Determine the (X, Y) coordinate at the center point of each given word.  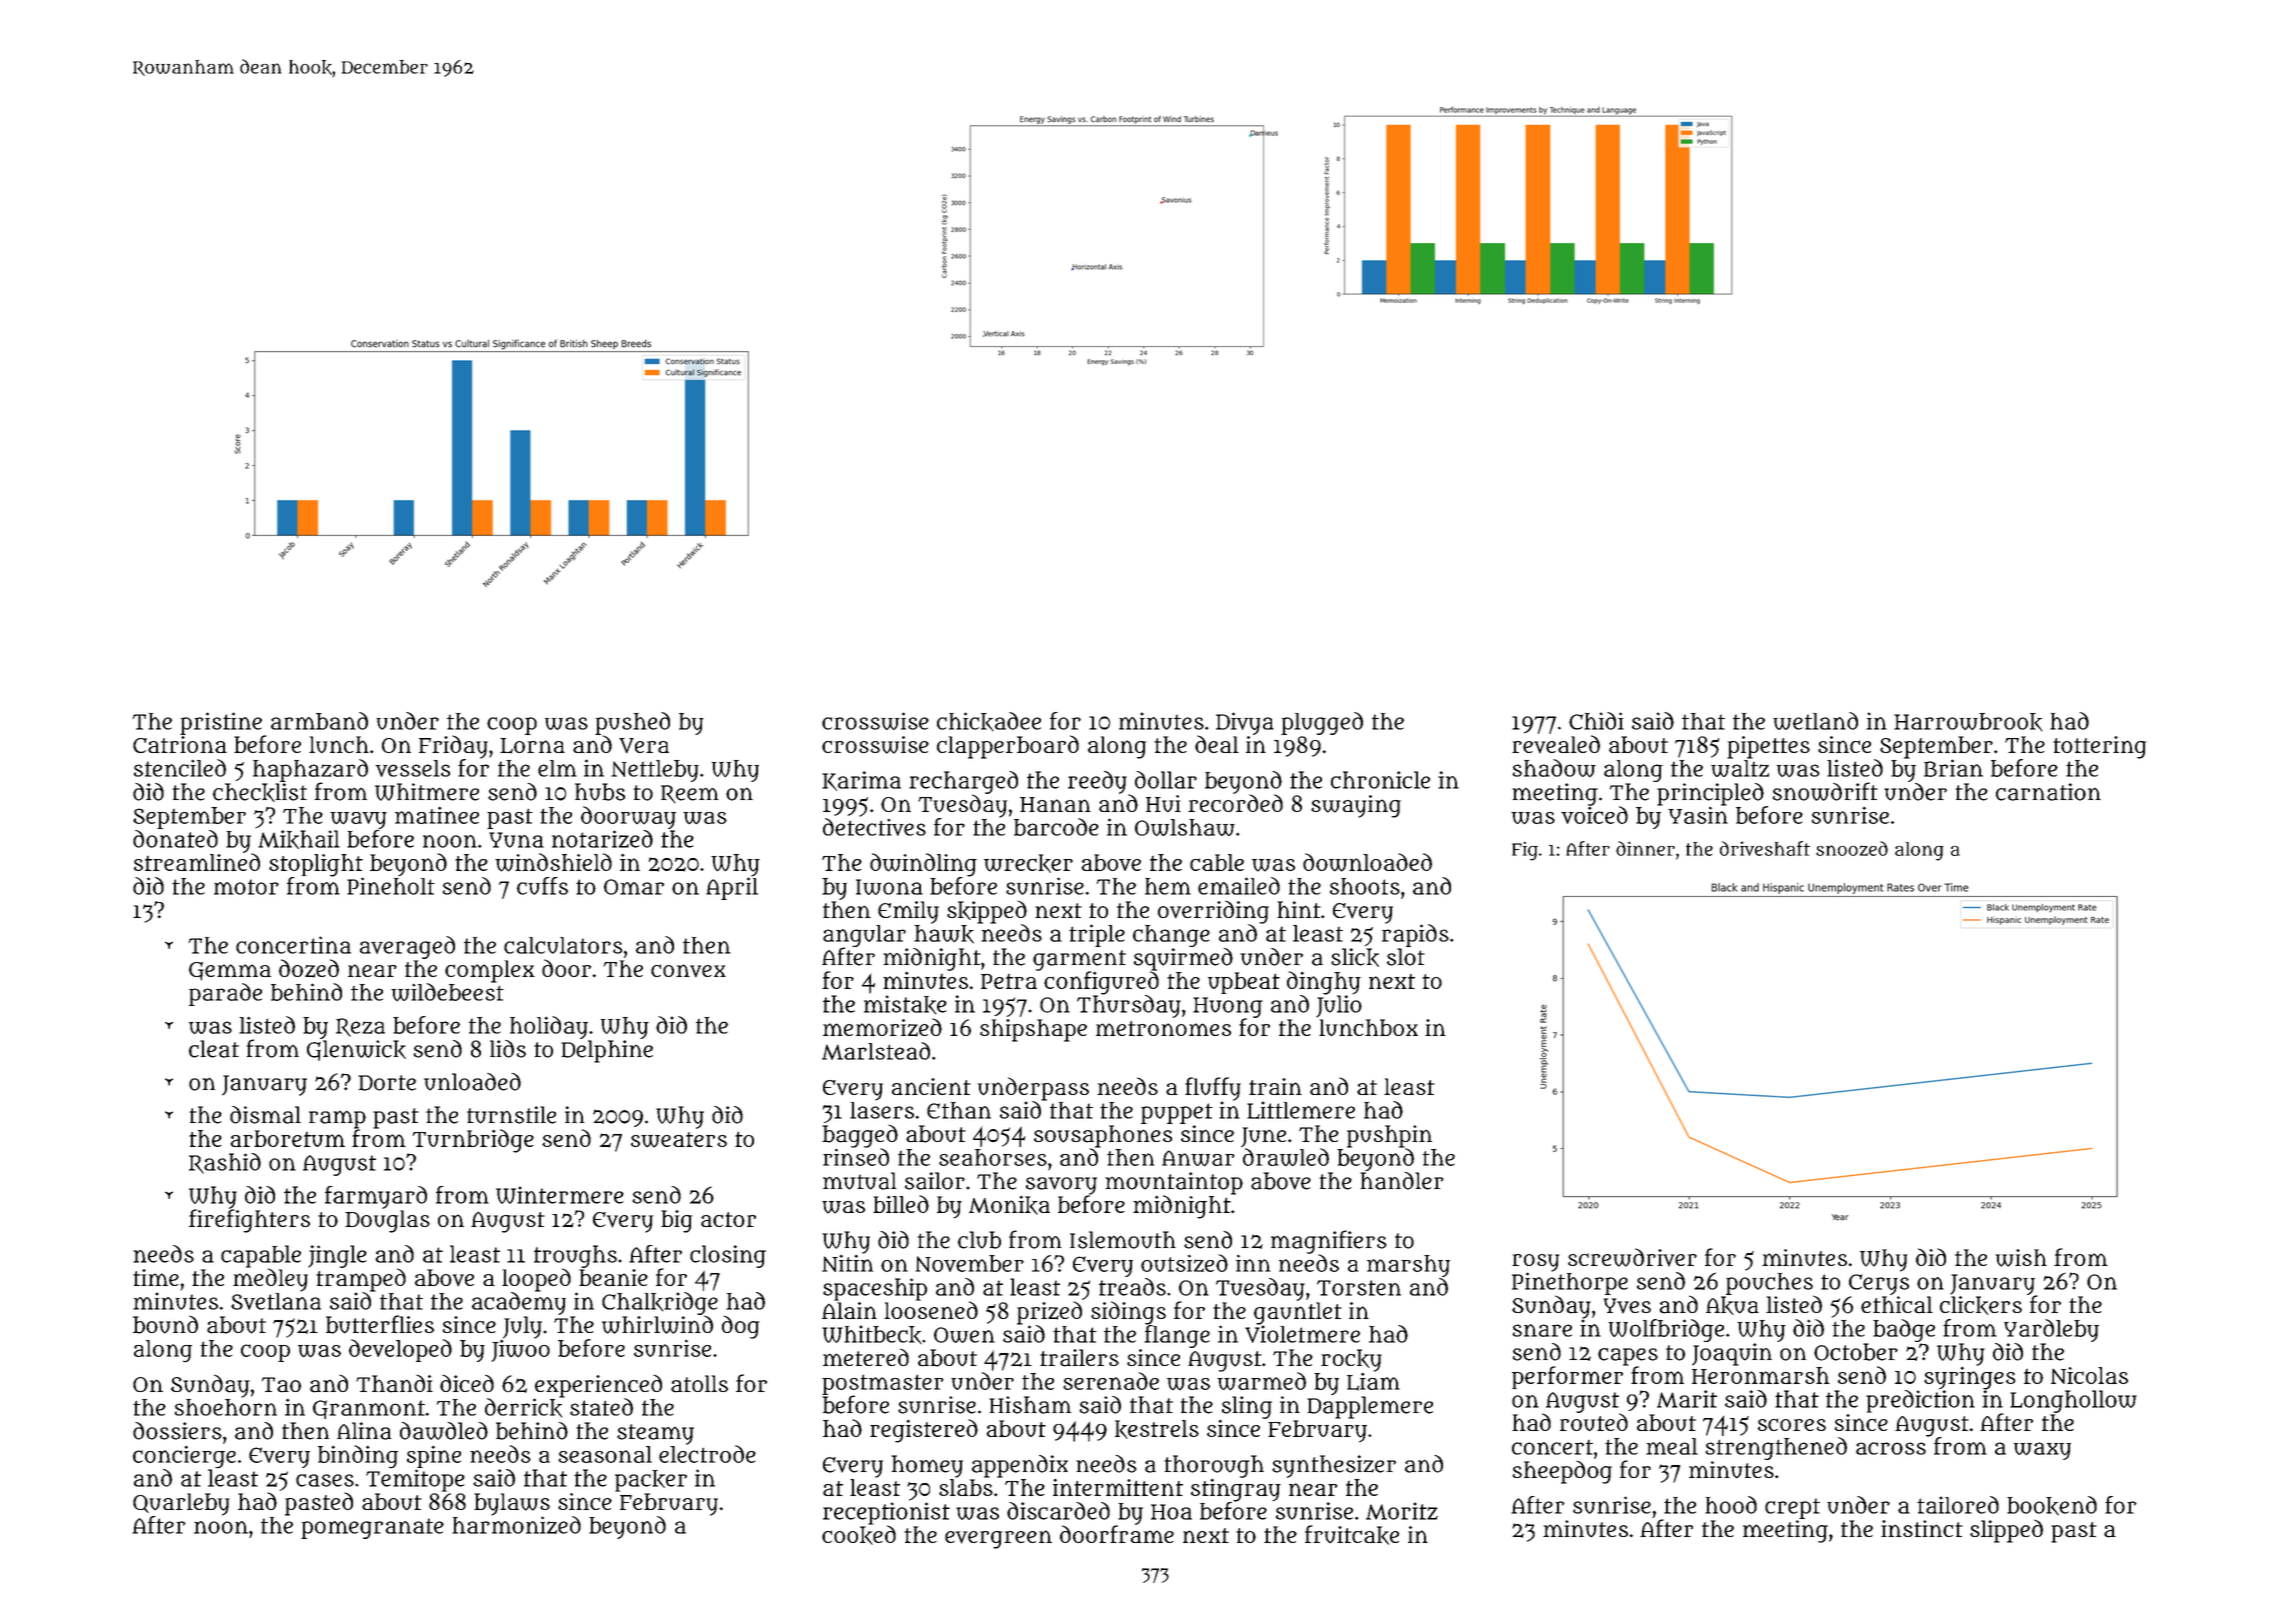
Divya (1245, 723)
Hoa (1171, 1512)
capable (261, 1256)
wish (2021, 1258)
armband (319, 721)
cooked (859, 1535)
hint (1299, 909)
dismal (265, 1115)
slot (1406, 957)
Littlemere (1301, 1110)
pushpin (1389, 1136)
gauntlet (1298, 1313)
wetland (1815, 721)
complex (490, 971)
